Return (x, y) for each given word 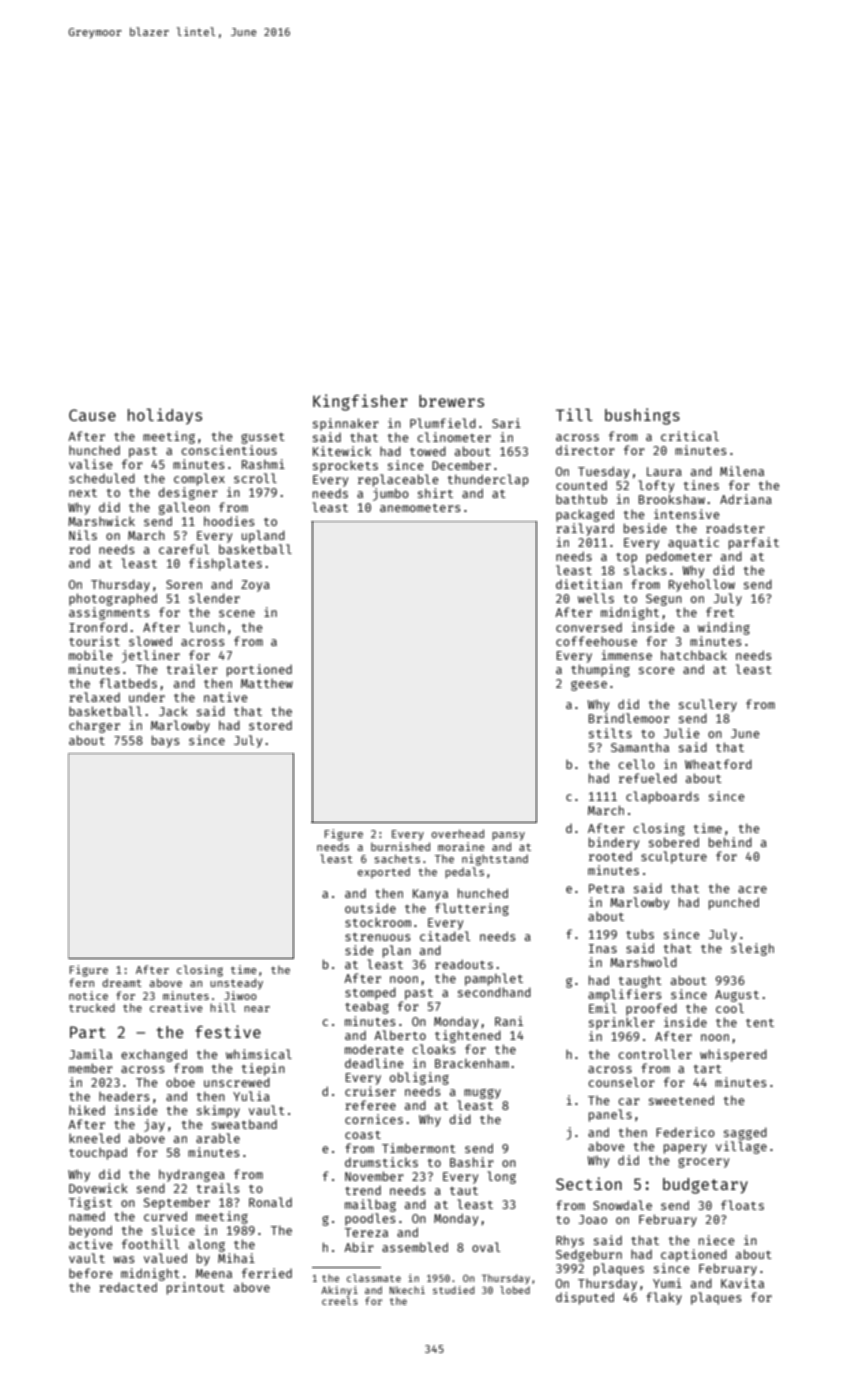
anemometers (420, 508)
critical (690, 436)
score (657, 670)
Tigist (90, 1203)
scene (237, 613)
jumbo (391, 494)
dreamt (122, 982)
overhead (457, 833)
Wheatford (718, 764)
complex (199, 479)
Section (589, 1183)
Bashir (472, 1162)
